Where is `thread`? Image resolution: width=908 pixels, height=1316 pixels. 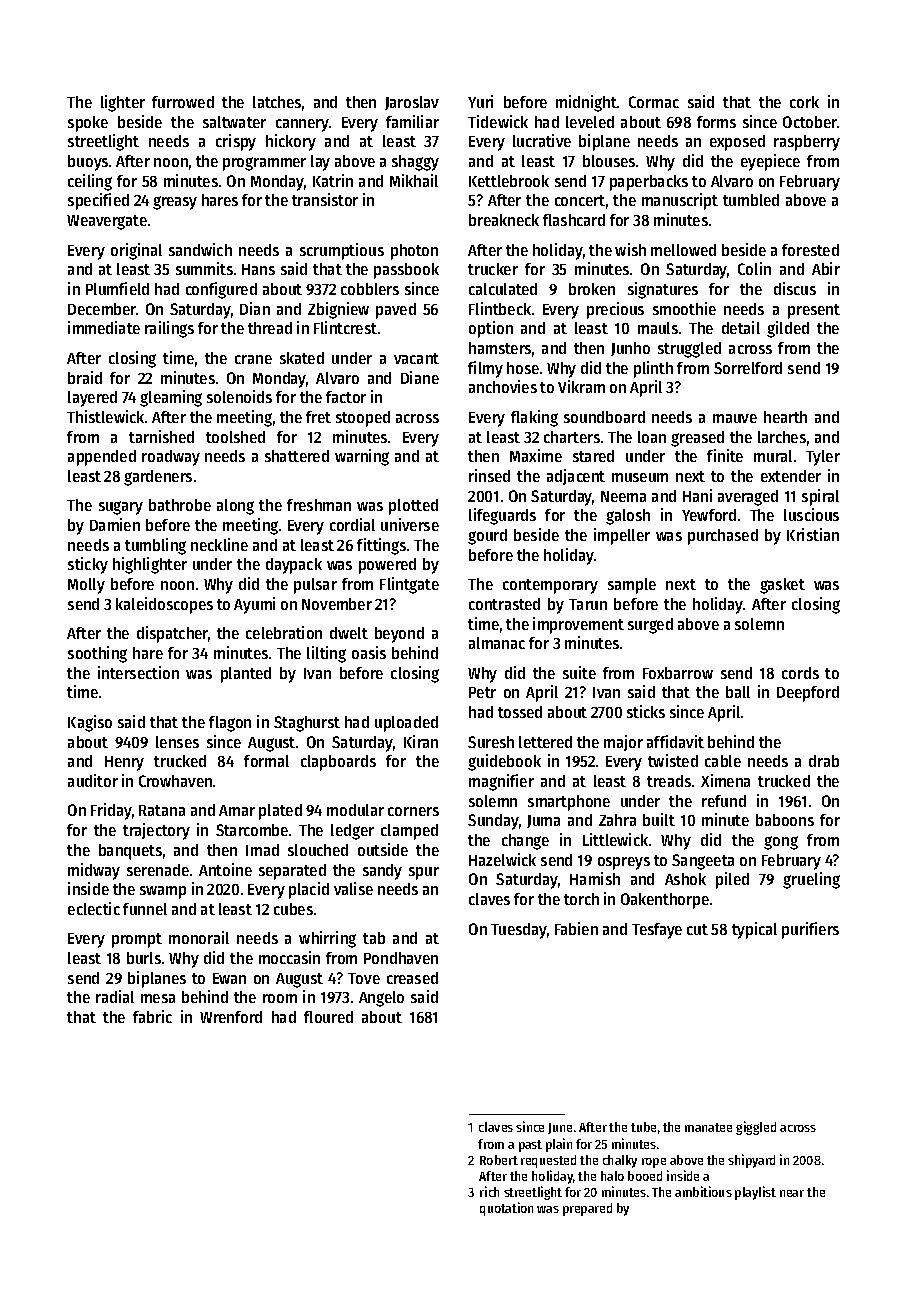 thread is located at coordinates (270, 328).
